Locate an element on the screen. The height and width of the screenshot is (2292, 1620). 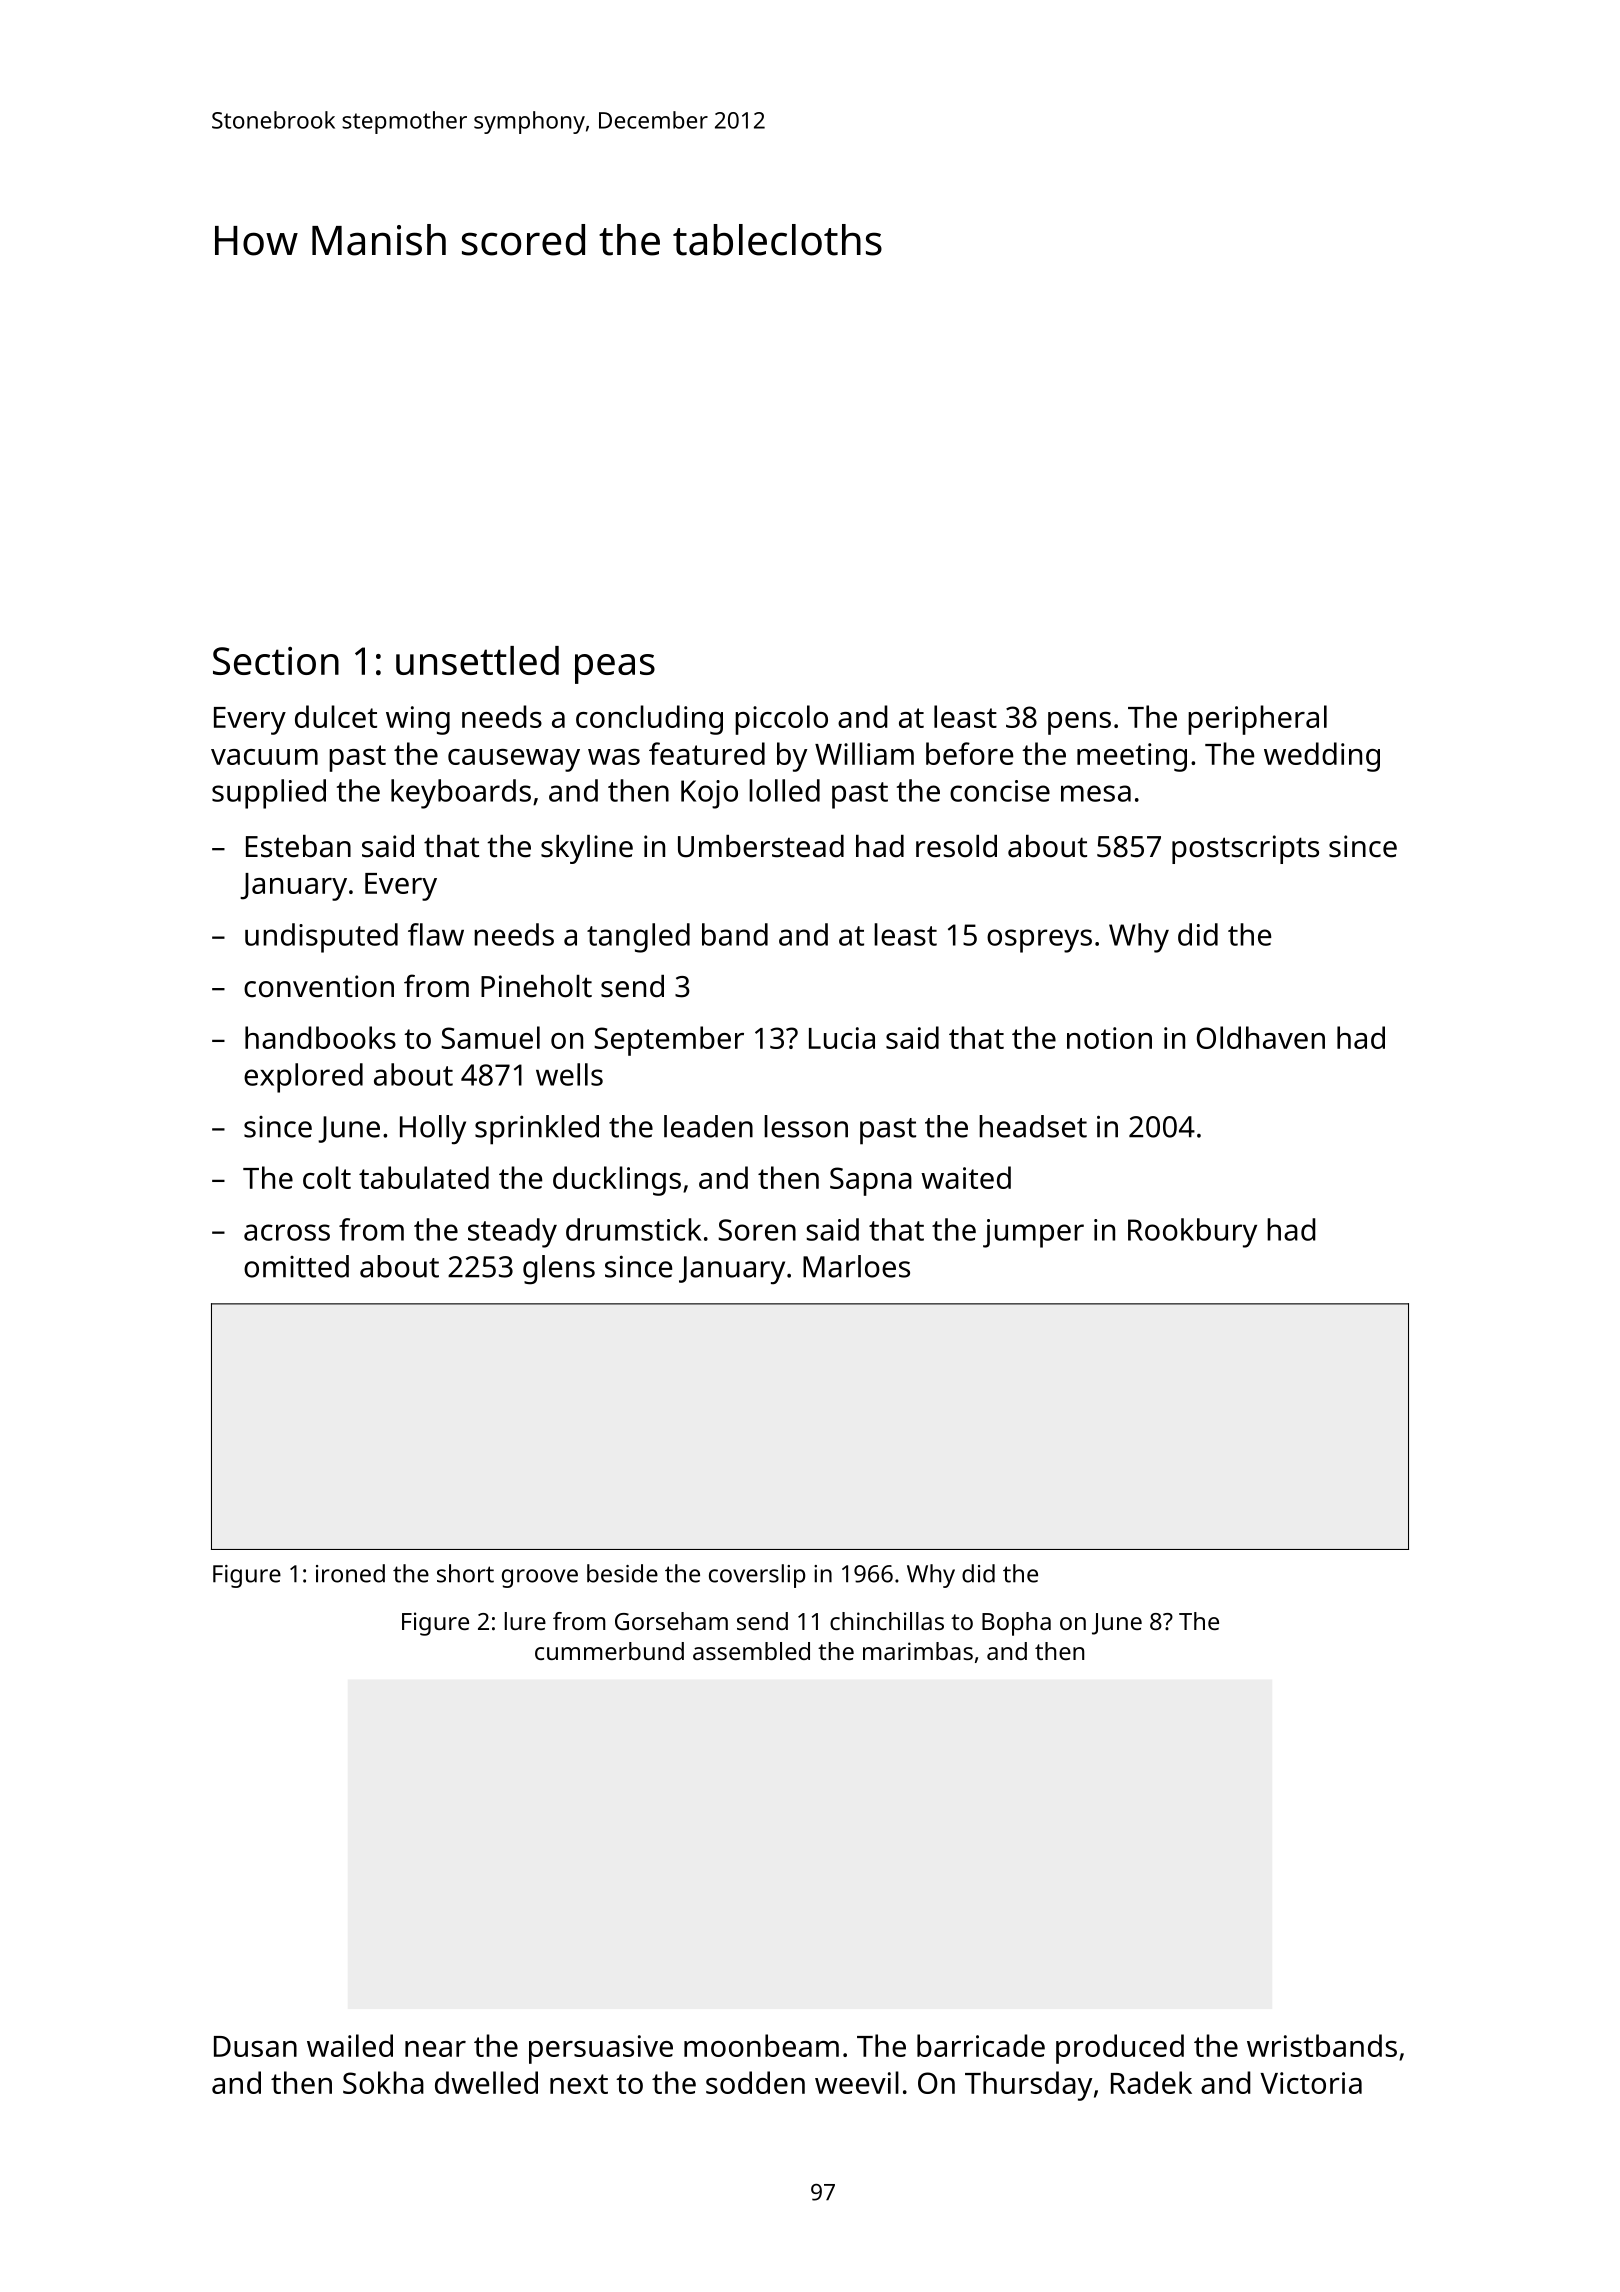
explored is located at coordinates (303, 1078).
